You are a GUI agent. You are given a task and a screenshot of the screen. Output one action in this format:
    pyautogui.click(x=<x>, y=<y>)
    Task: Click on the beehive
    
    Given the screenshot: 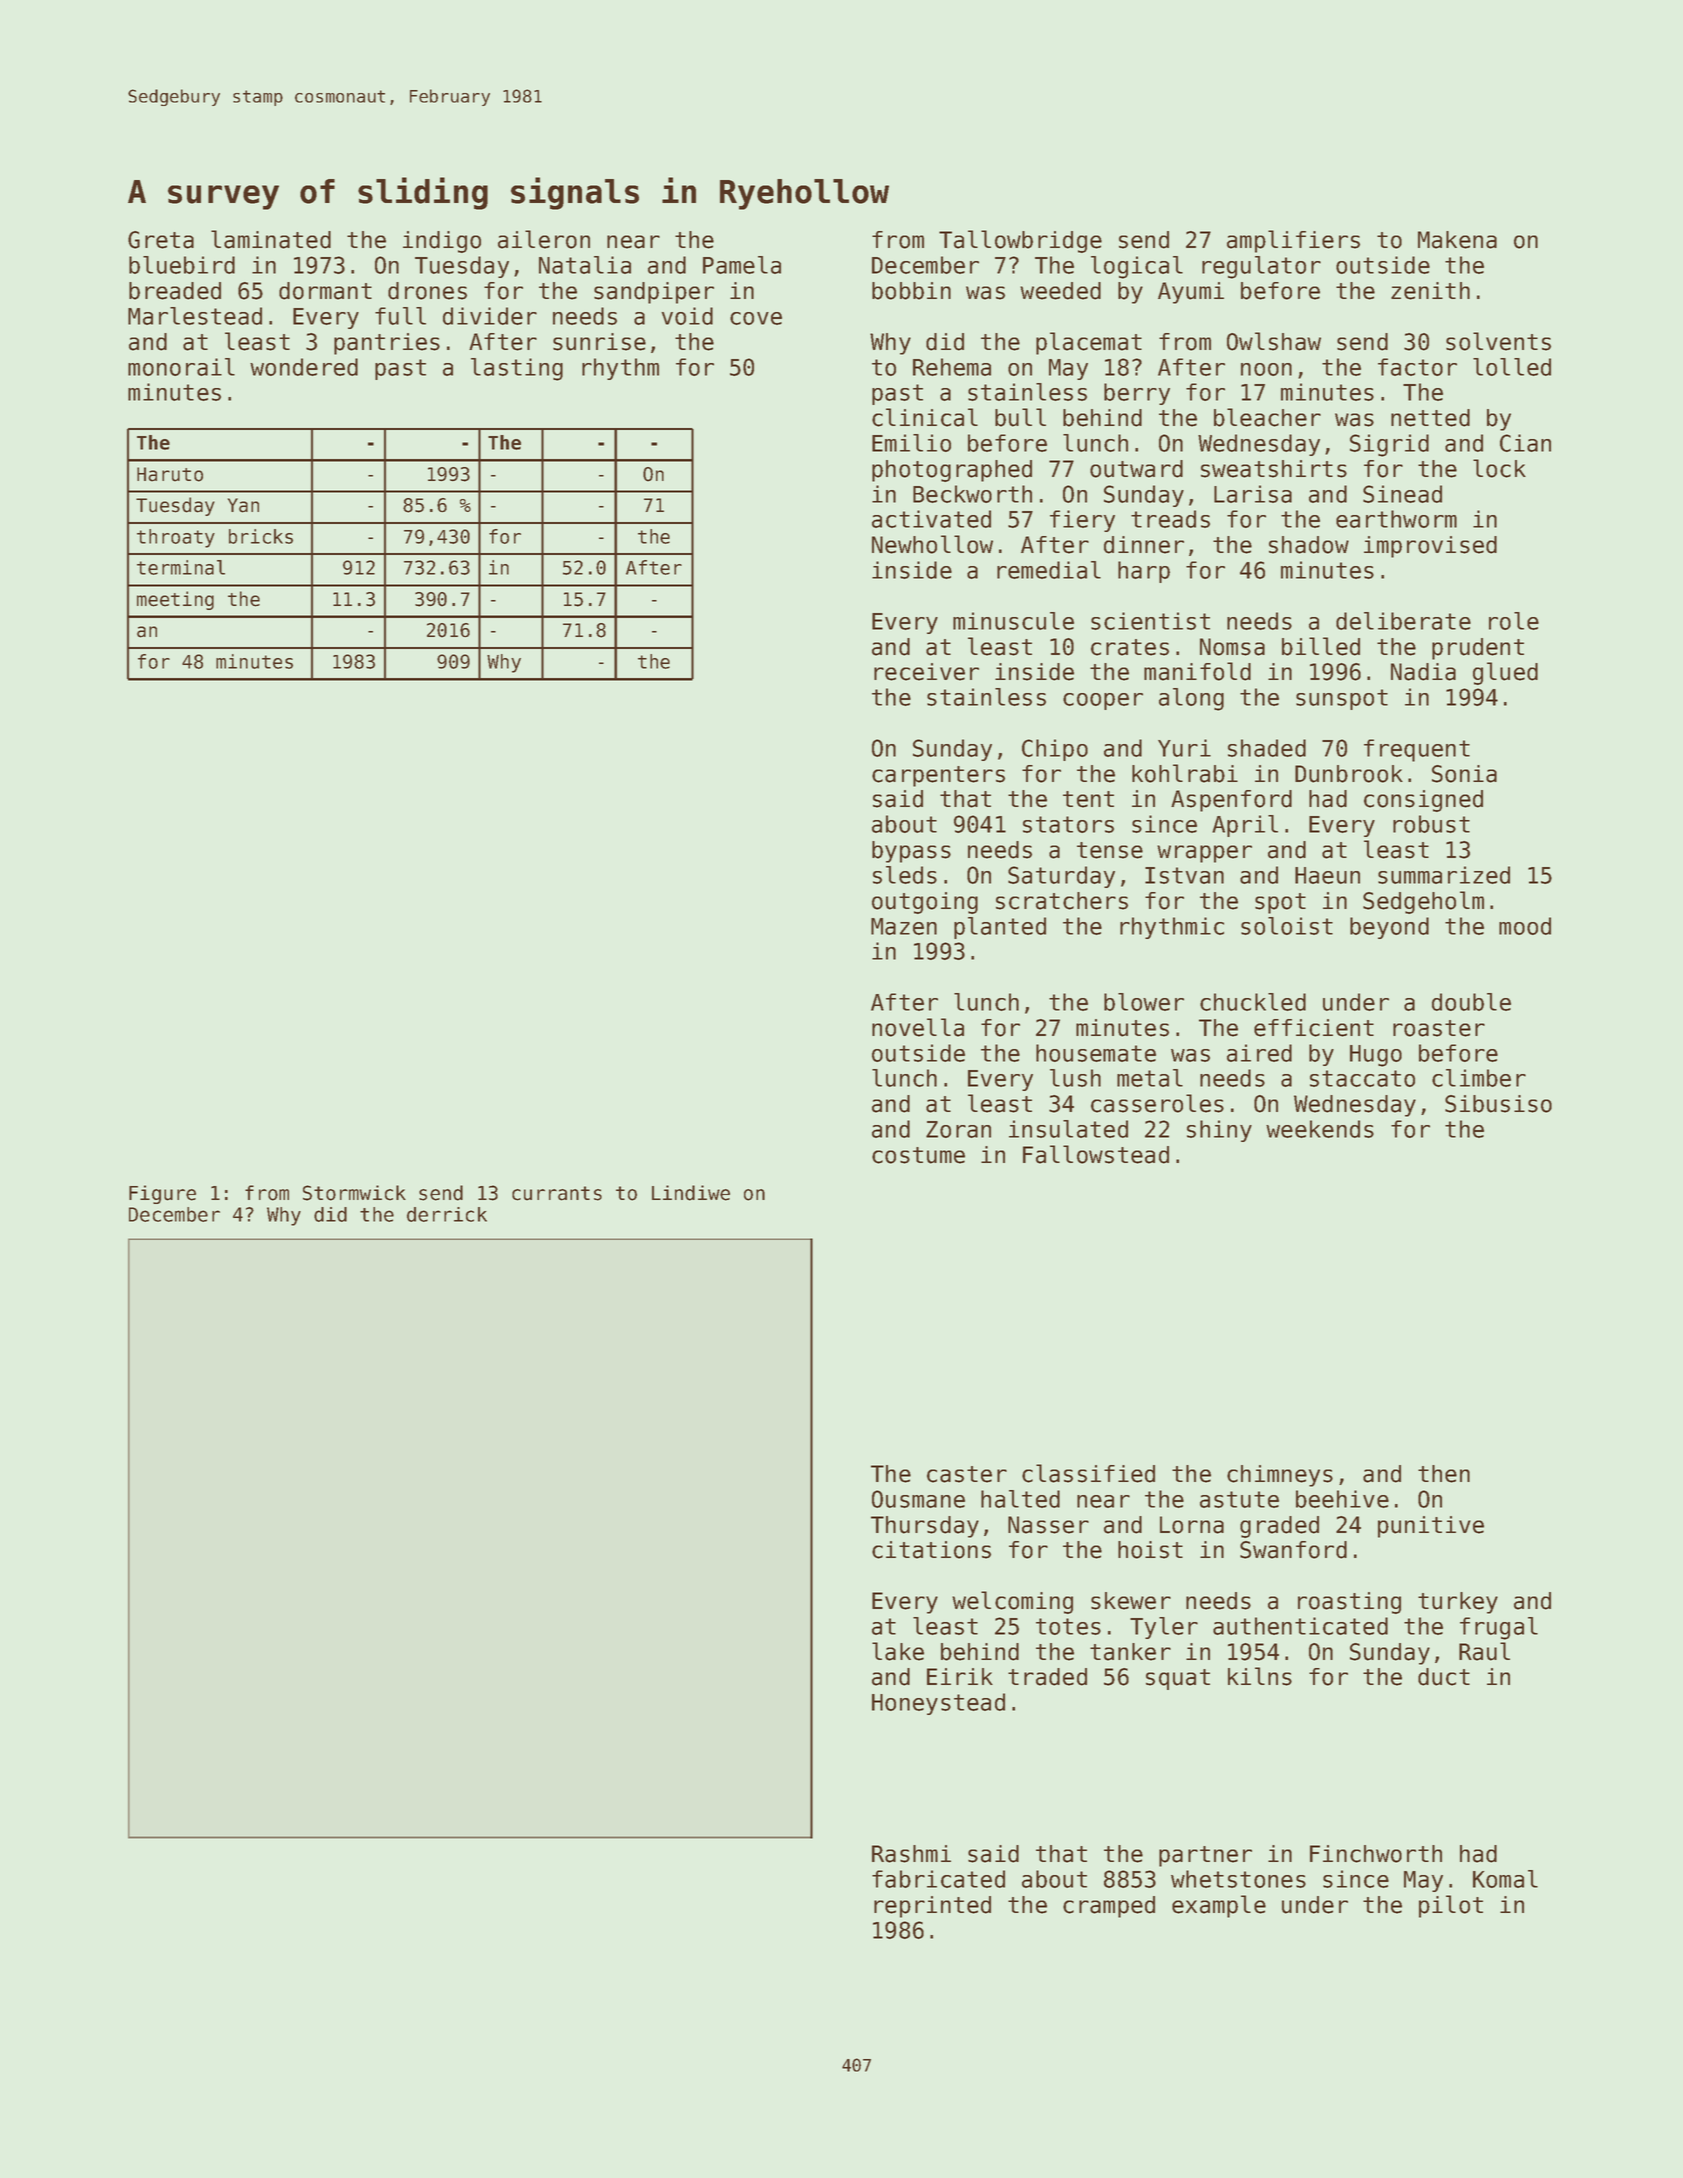 What is the action you would take?
    pyautogui.click(x=1342, y=1499)
